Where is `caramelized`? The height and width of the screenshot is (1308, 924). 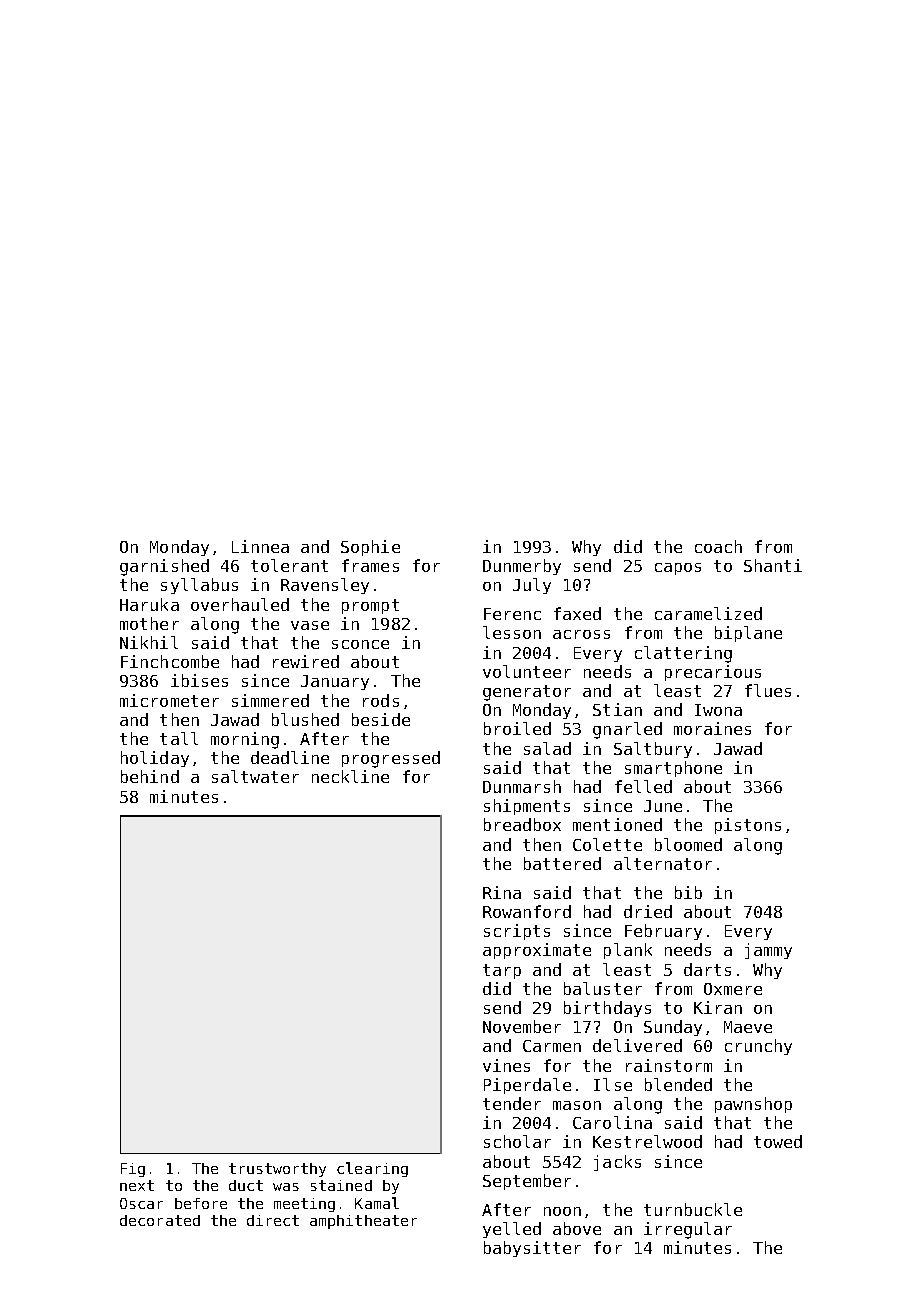
caramelized is located at coordinates (708, 613).
